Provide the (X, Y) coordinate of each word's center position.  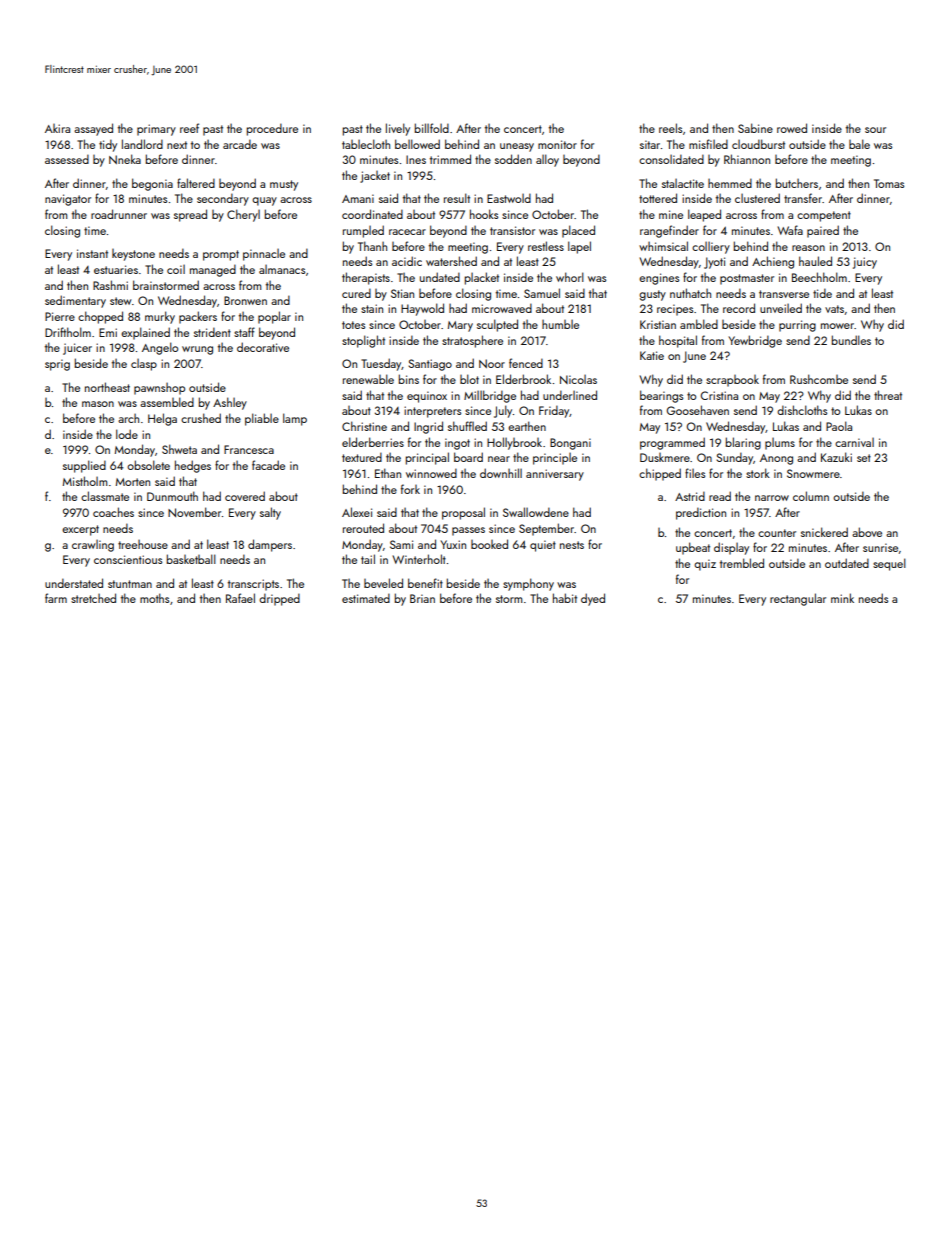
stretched (93, 598)
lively (398, 129)
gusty (652, 295)
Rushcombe (819, 379)
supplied (84, 466)
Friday (554, 411)
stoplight (363, 341)
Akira (57, 128)
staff (244, 332)
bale (859, 144)
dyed (593, 599)
